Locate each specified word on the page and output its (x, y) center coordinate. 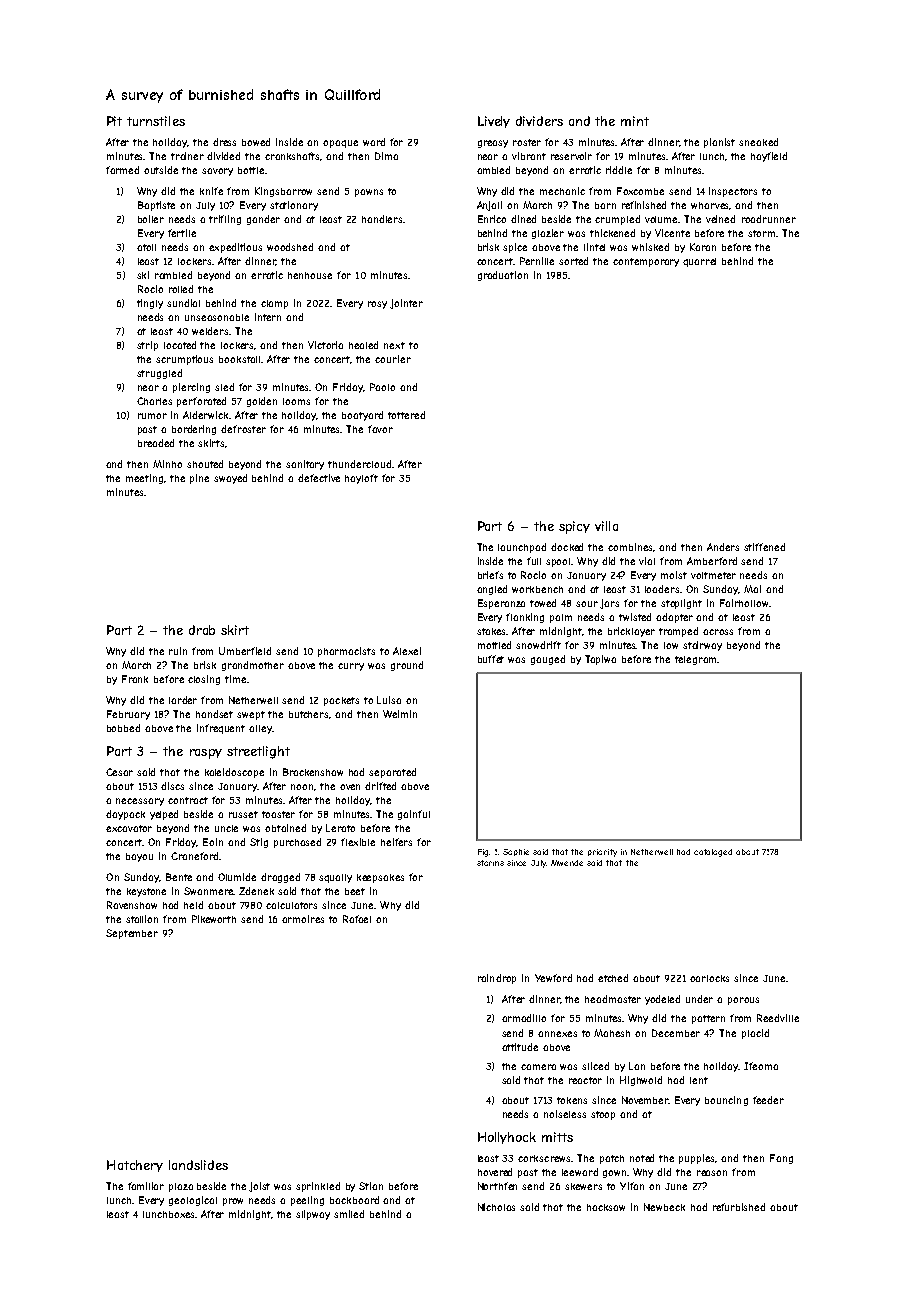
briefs (490, 575)
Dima (386, 156)
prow (233, 1202)
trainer (187, 156)
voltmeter (713, 575)
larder (183, 700)
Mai (752, 589)
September (132, 934)
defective (319, 478)
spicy (574, 527)
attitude (520, 1047)
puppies (697, 1159)
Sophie (516, 852)
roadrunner (769, 219)
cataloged (713, 853)
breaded (156, 443)
